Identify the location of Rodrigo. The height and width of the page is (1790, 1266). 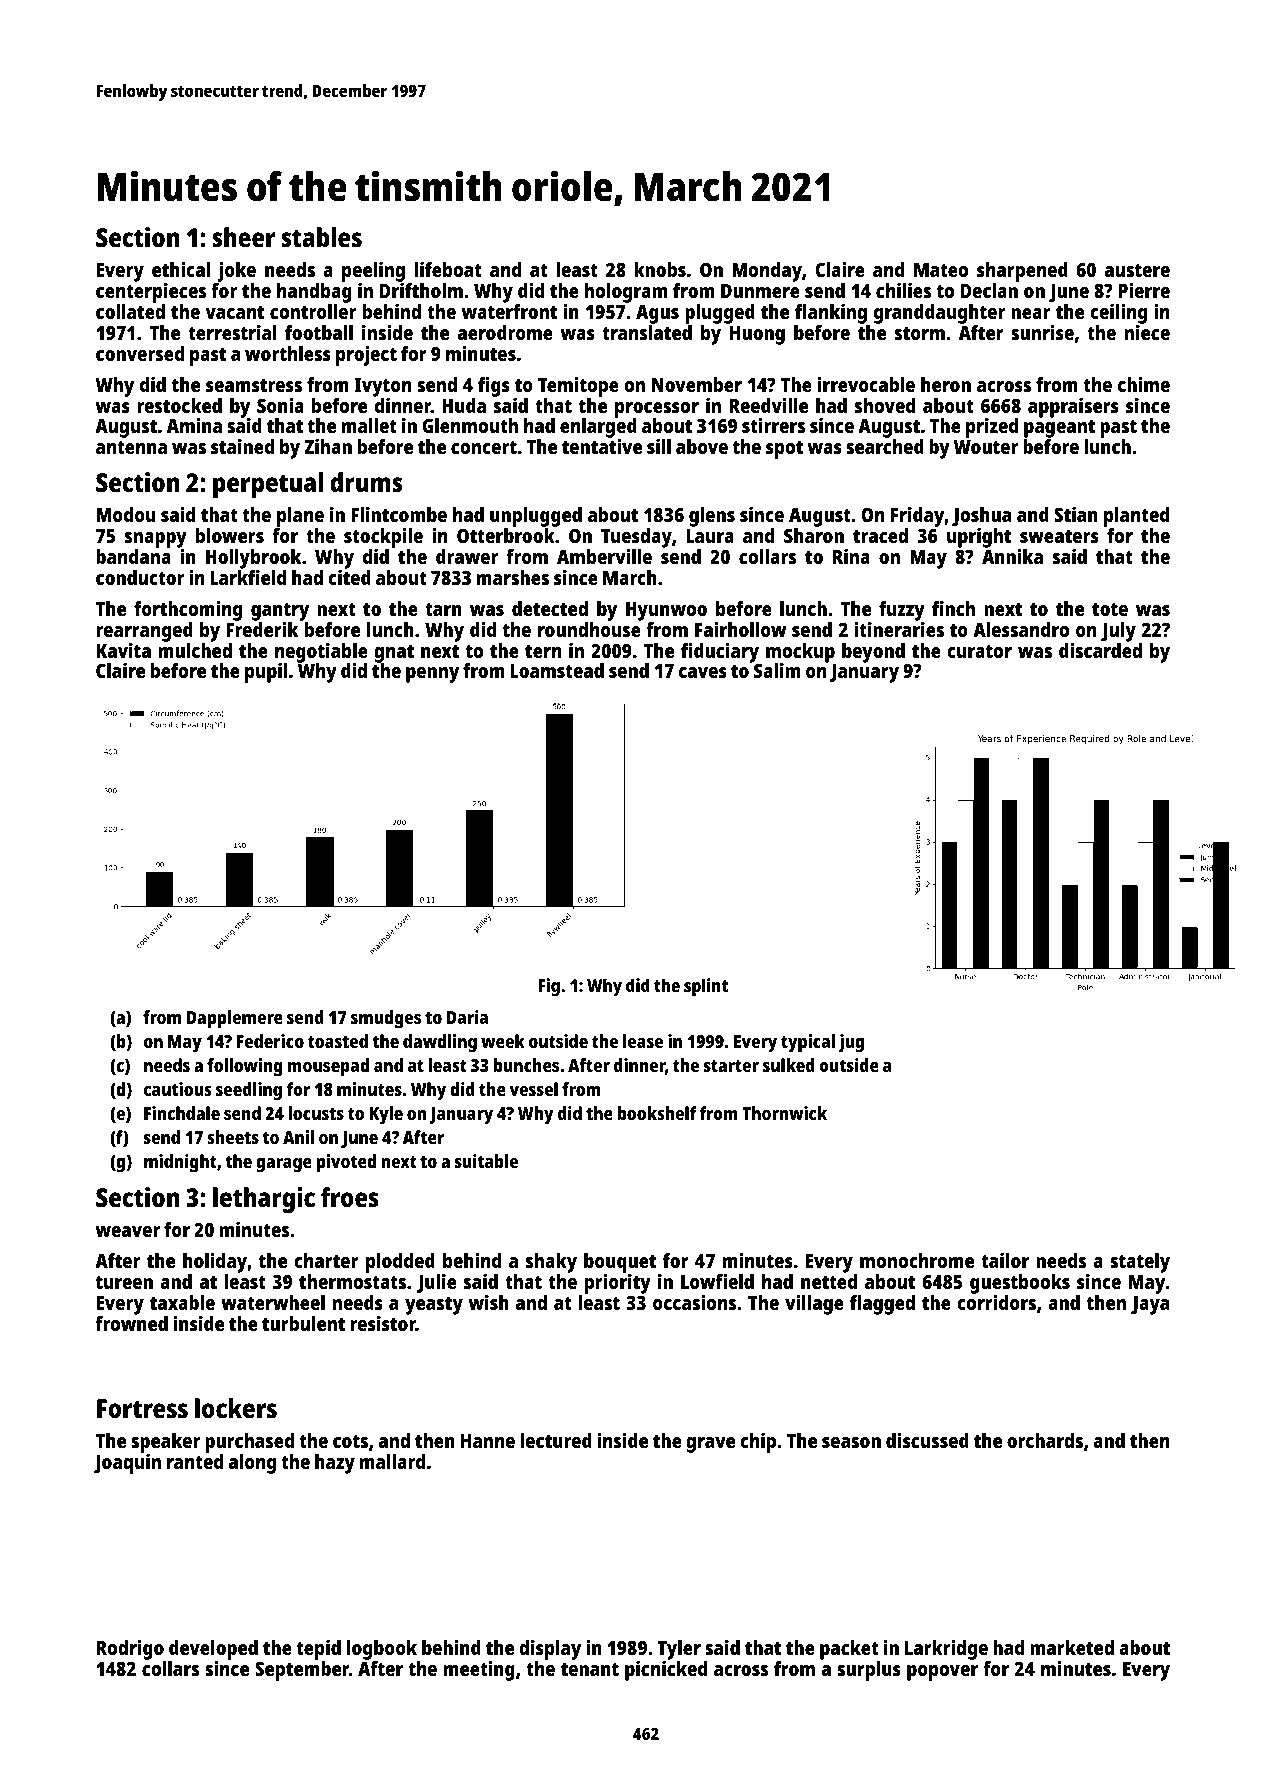
(130, 1650).
